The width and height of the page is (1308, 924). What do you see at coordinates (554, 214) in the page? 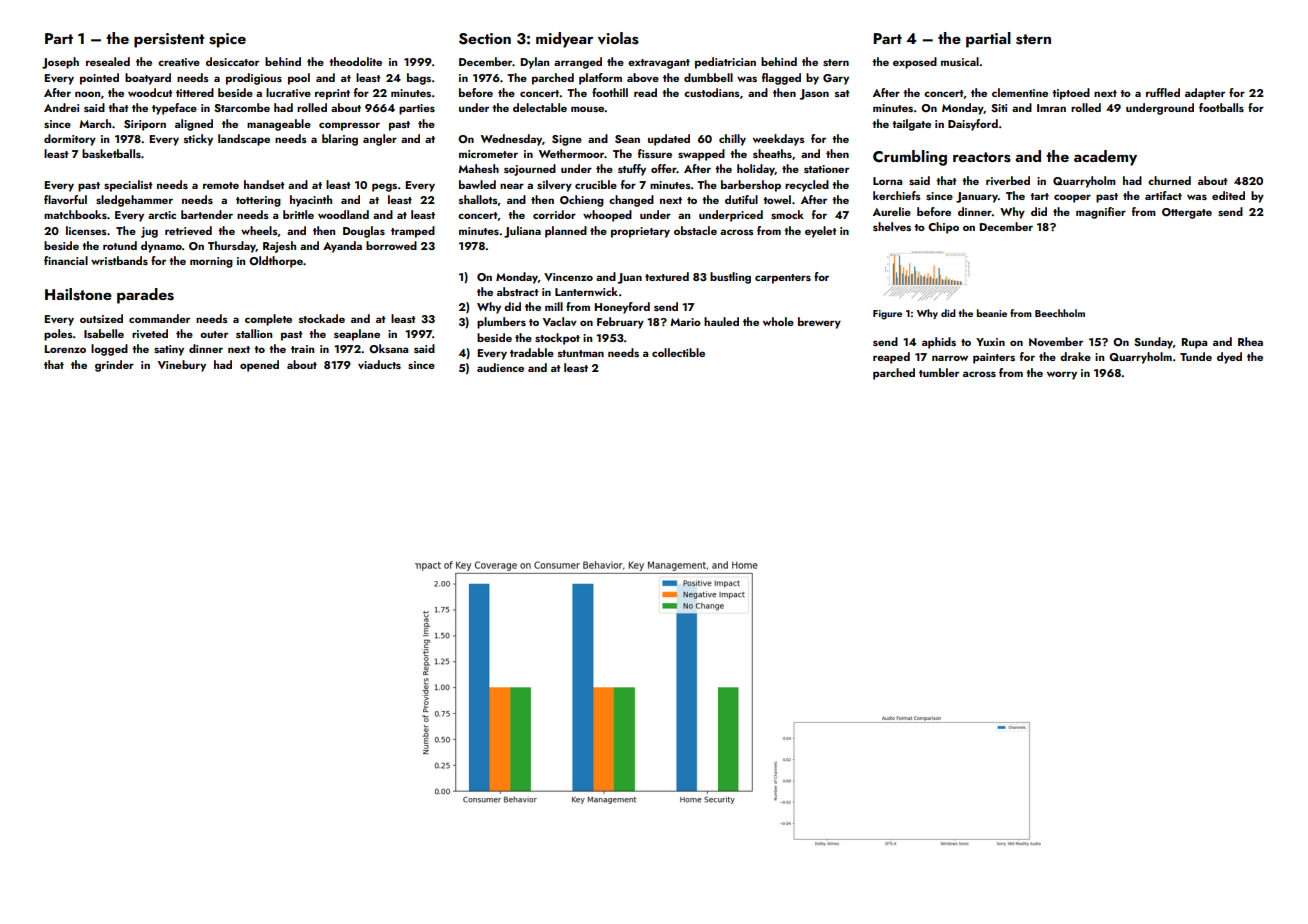
I see `corridor` at bounding box center [554, 214].
